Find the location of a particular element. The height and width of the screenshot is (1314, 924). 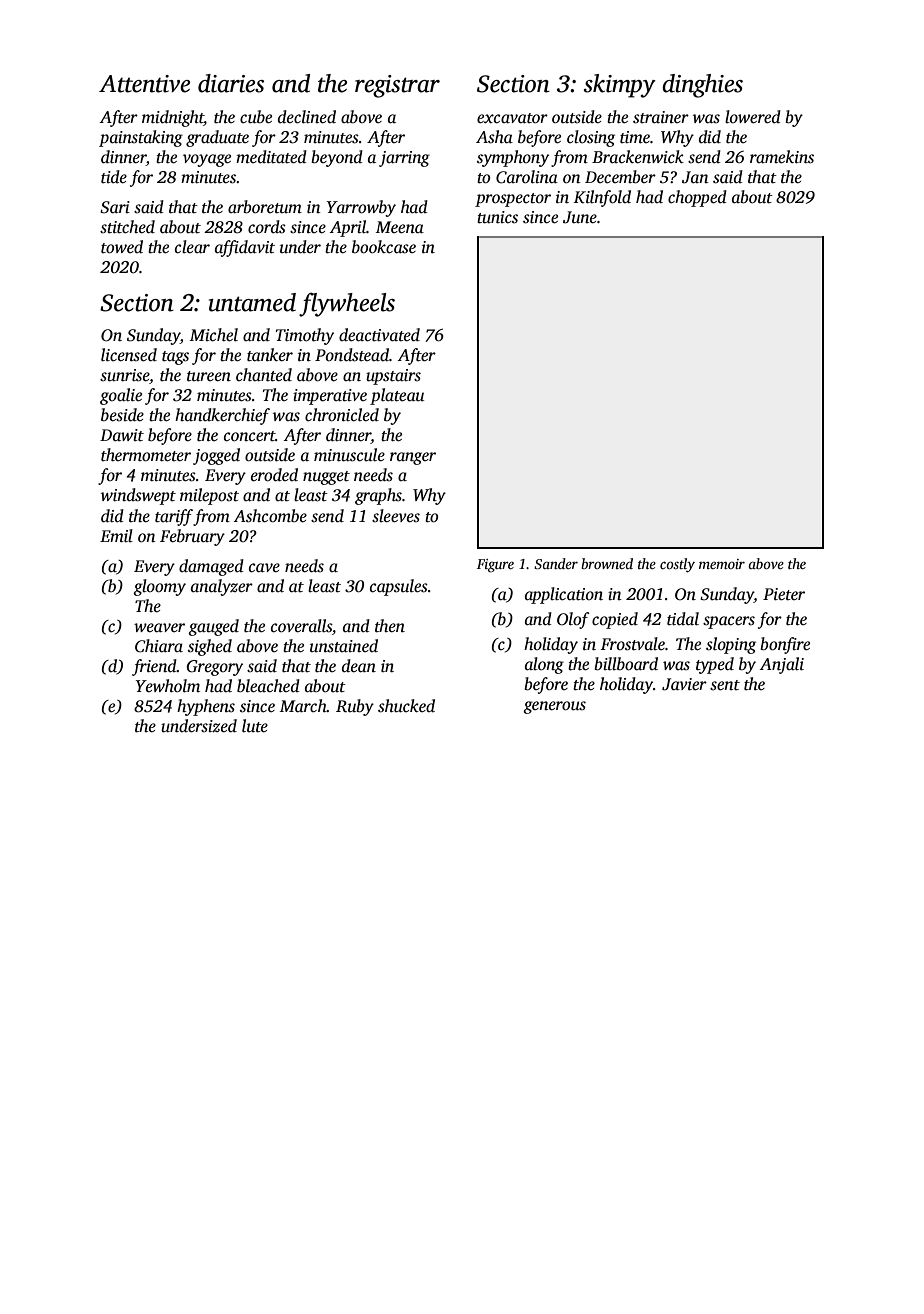

shucked is located at coordinates (406, 706).
